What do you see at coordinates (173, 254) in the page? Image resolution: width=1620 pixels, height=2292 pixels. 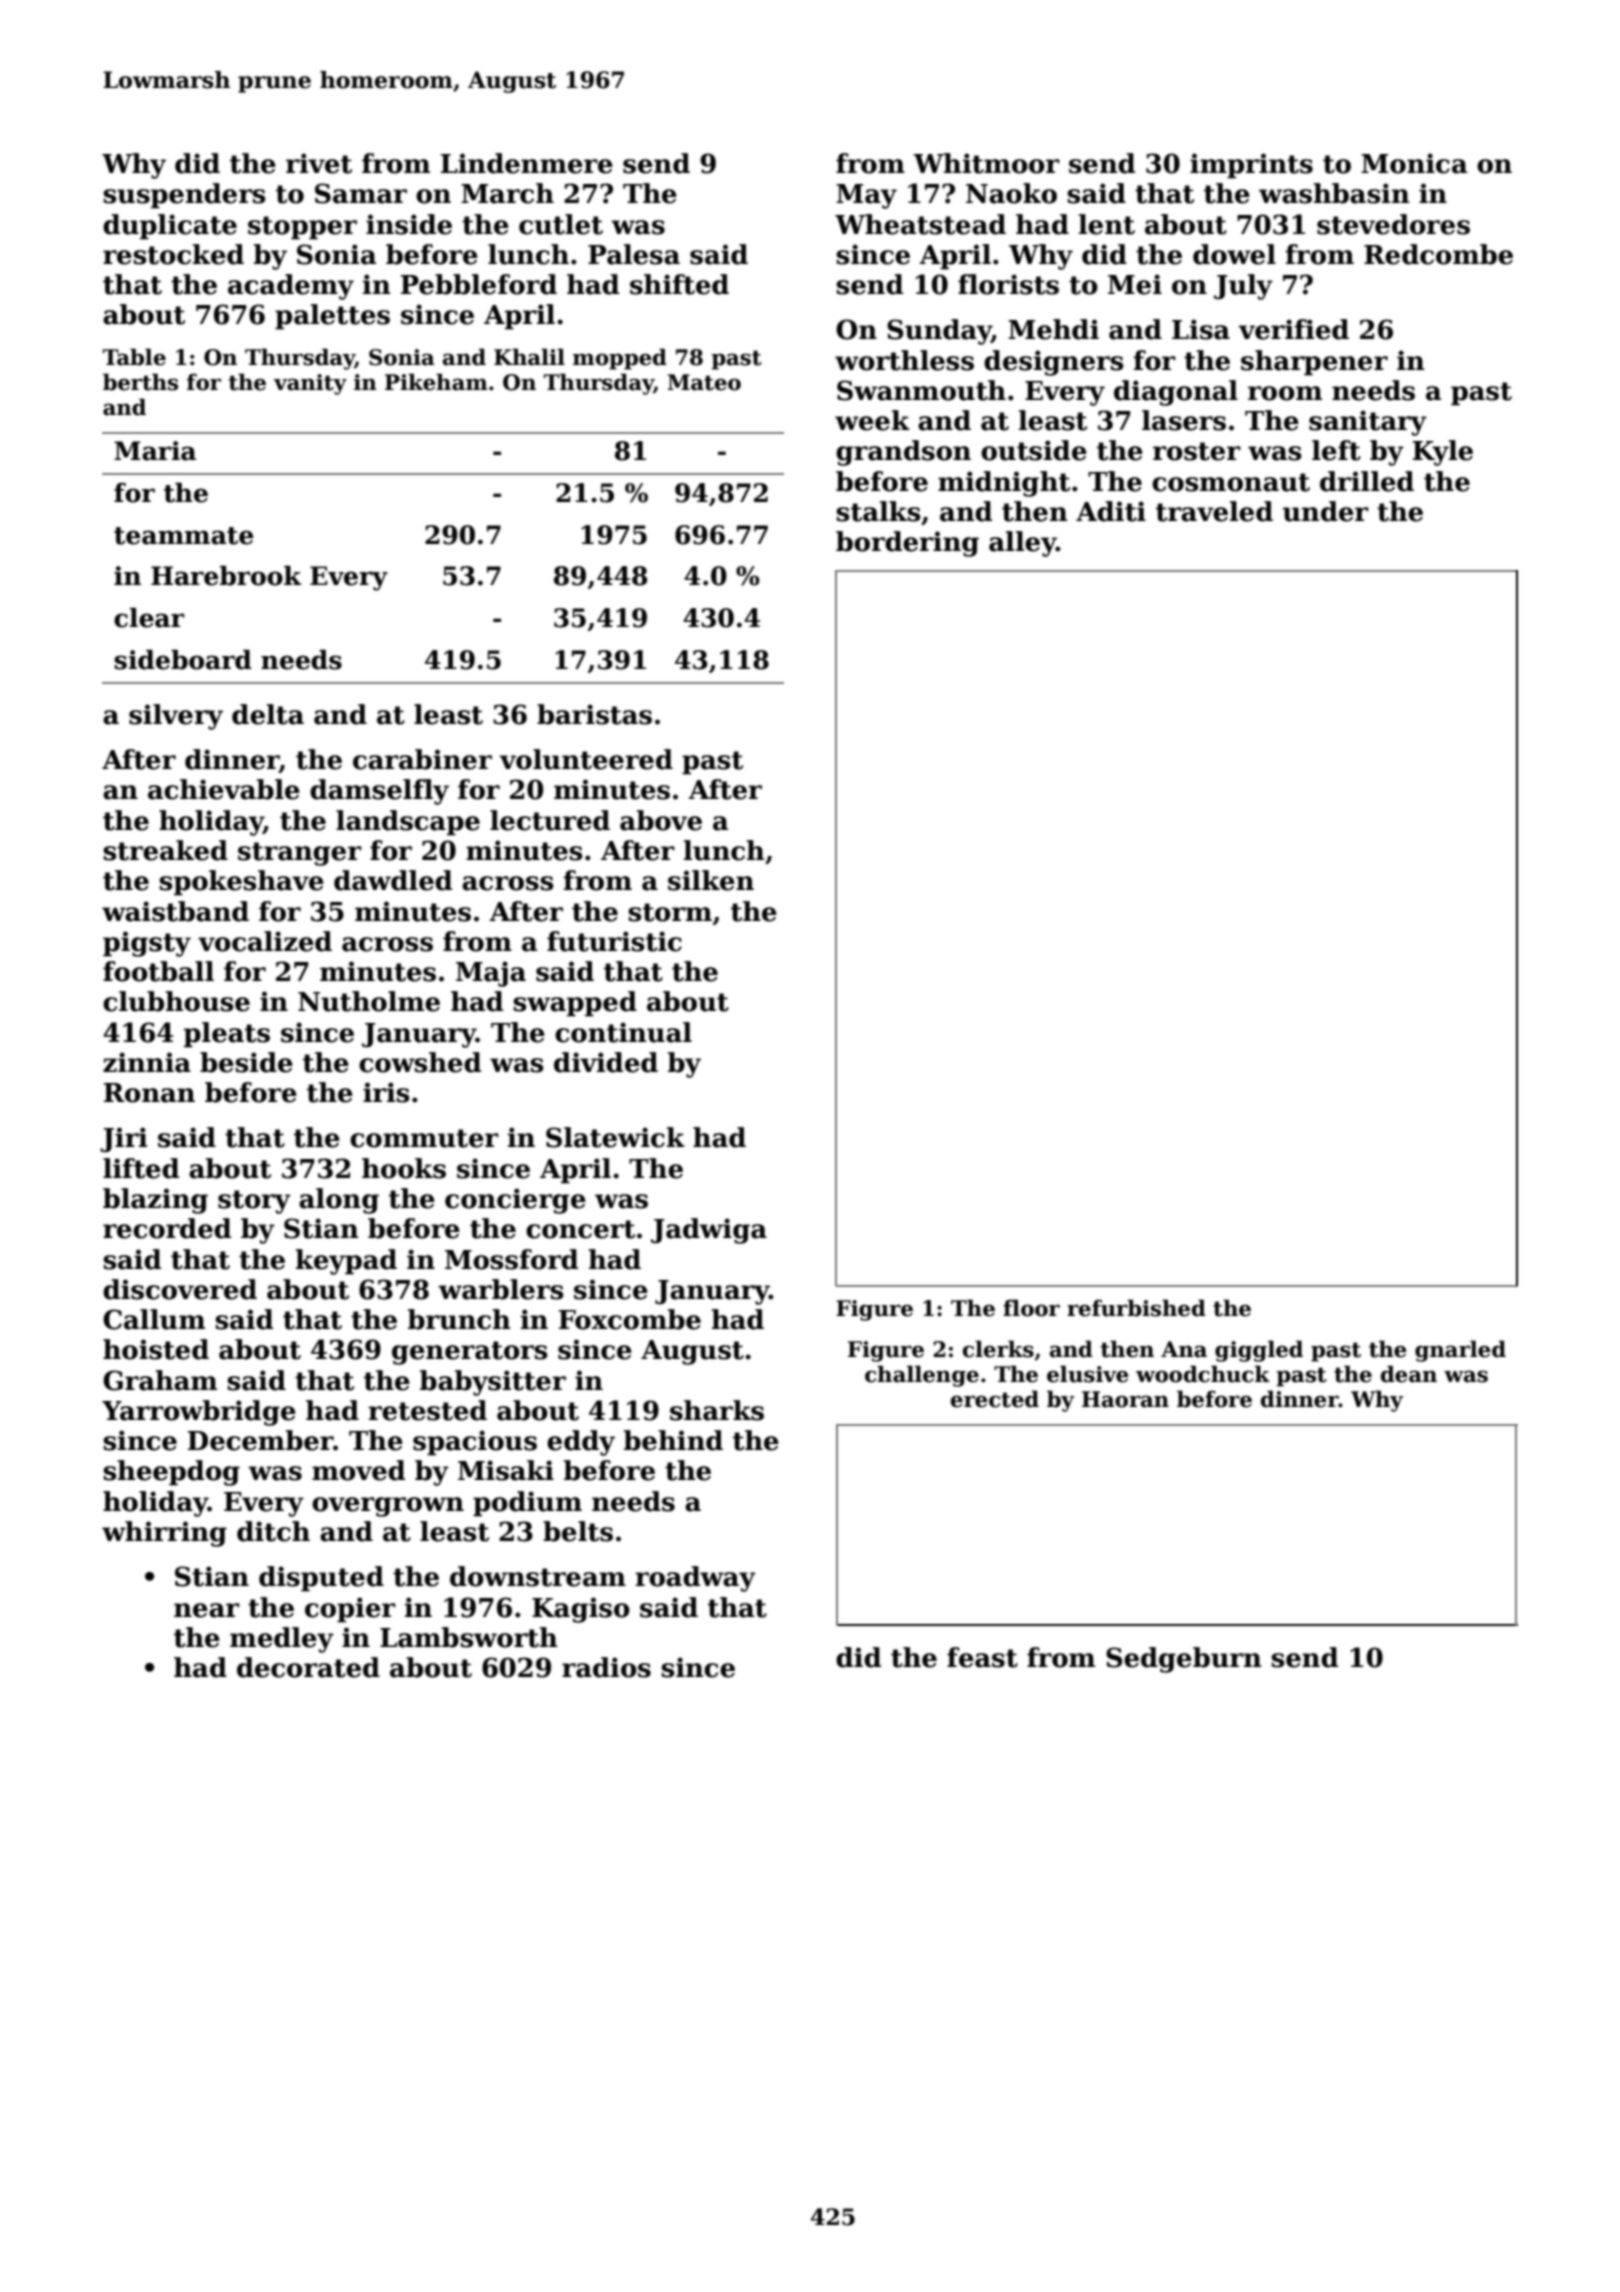 I see `restocked` at bounding box center [173, 254].
